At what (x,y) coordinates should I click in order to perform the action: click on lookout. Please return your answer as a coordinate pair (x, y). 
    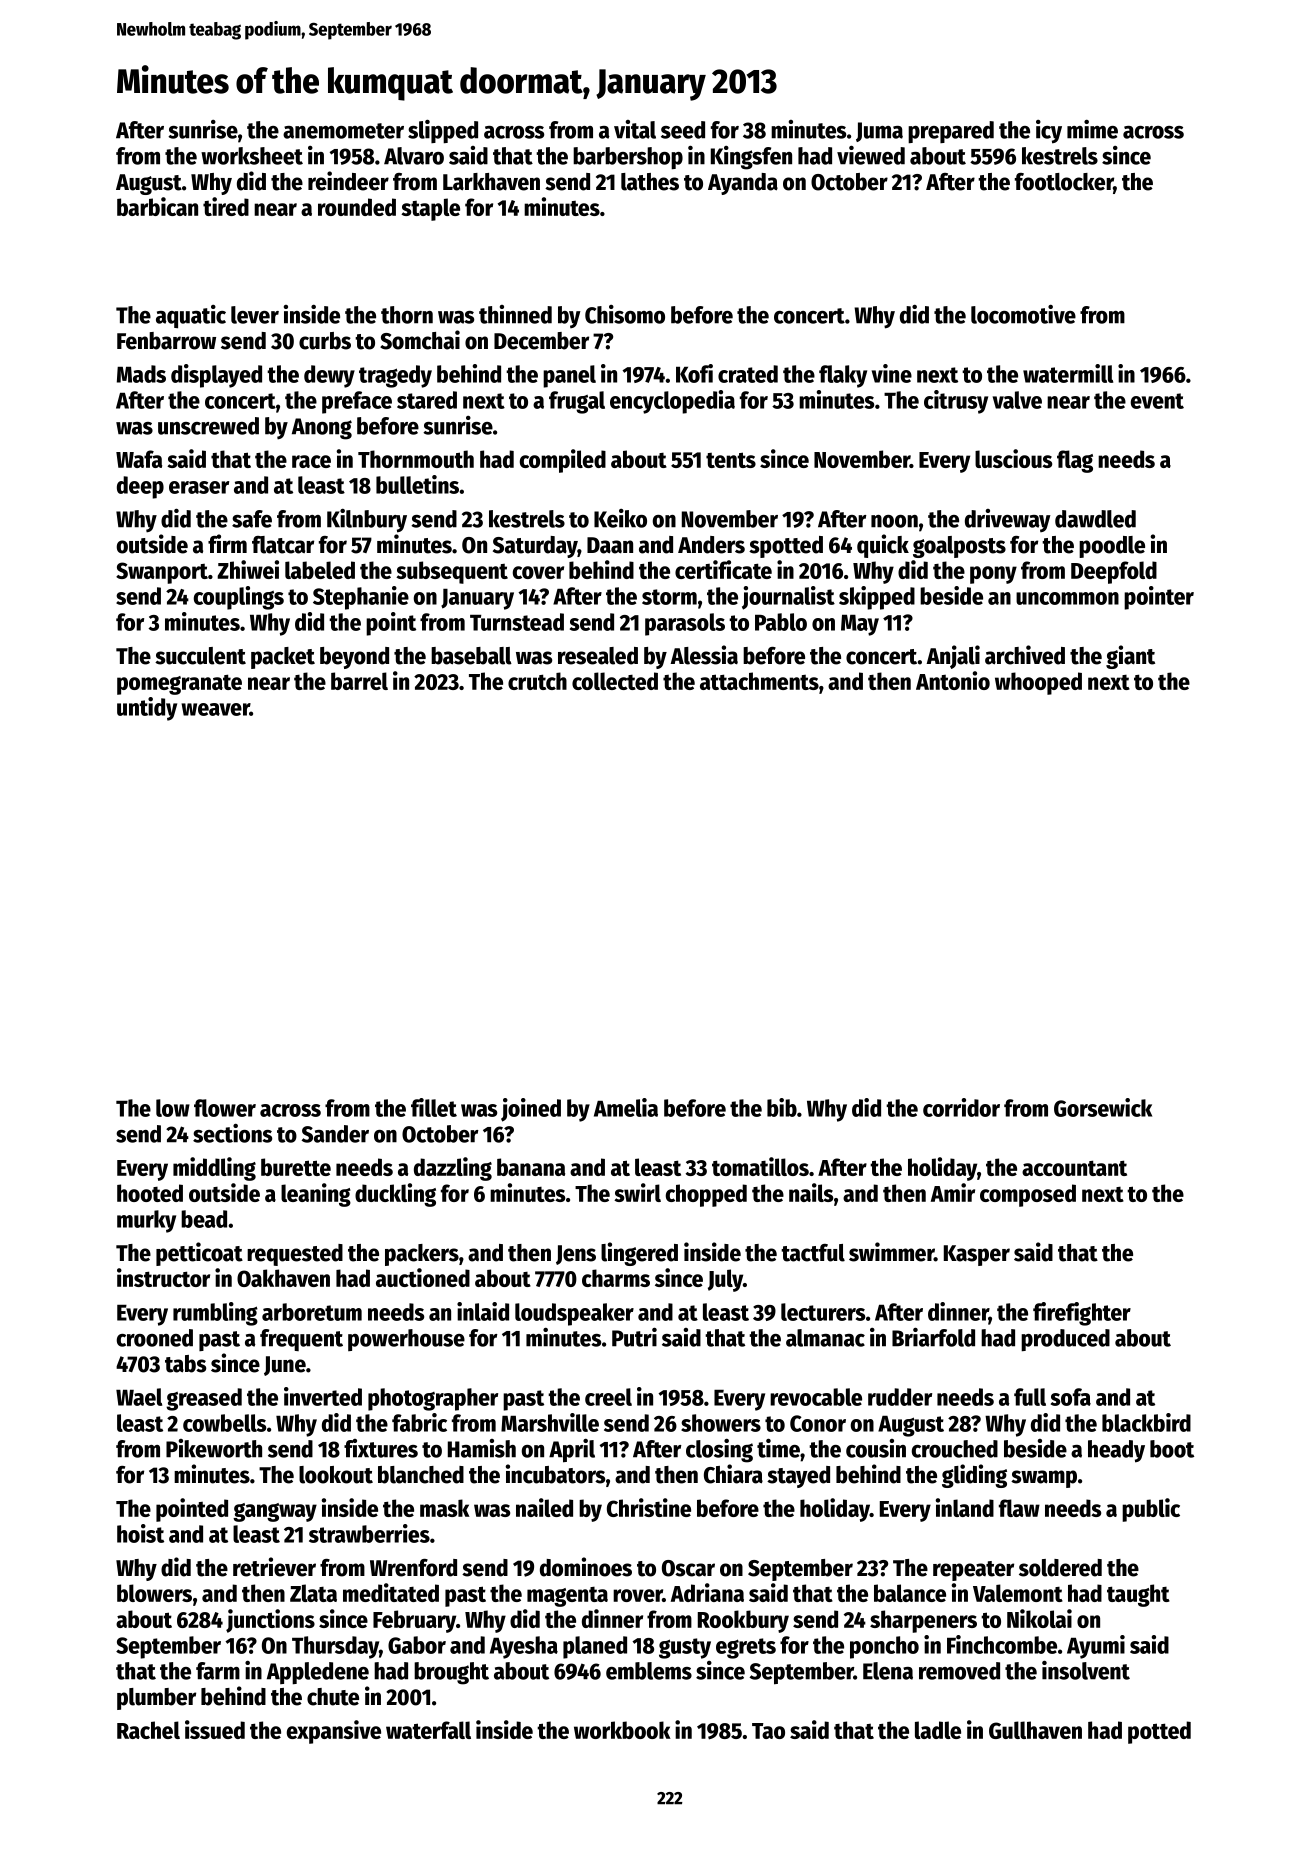
    Looking at the image, I should click on (336, 1475).
